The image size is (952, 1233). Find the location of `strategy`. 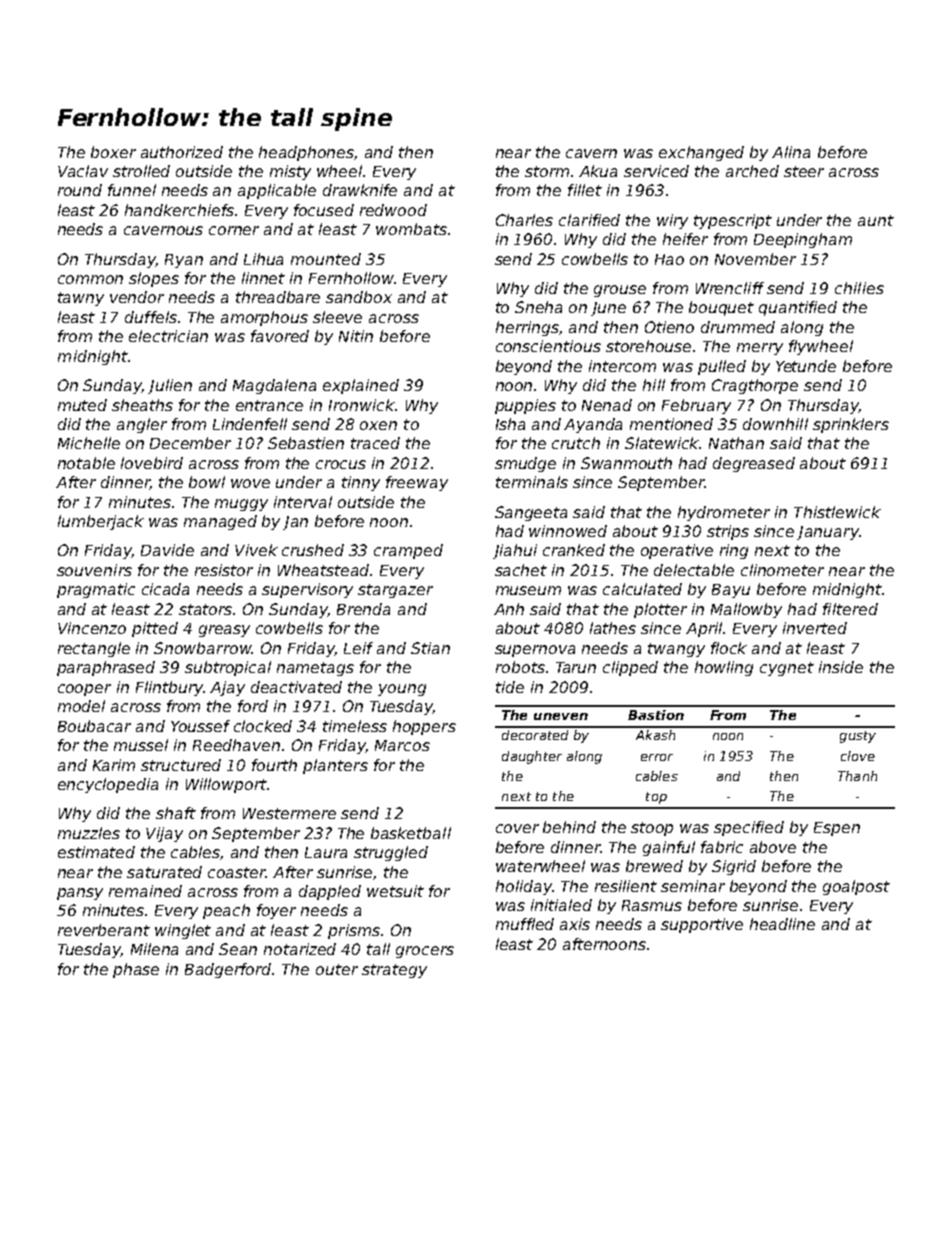

strategy is located at coordinates (394, 971).
